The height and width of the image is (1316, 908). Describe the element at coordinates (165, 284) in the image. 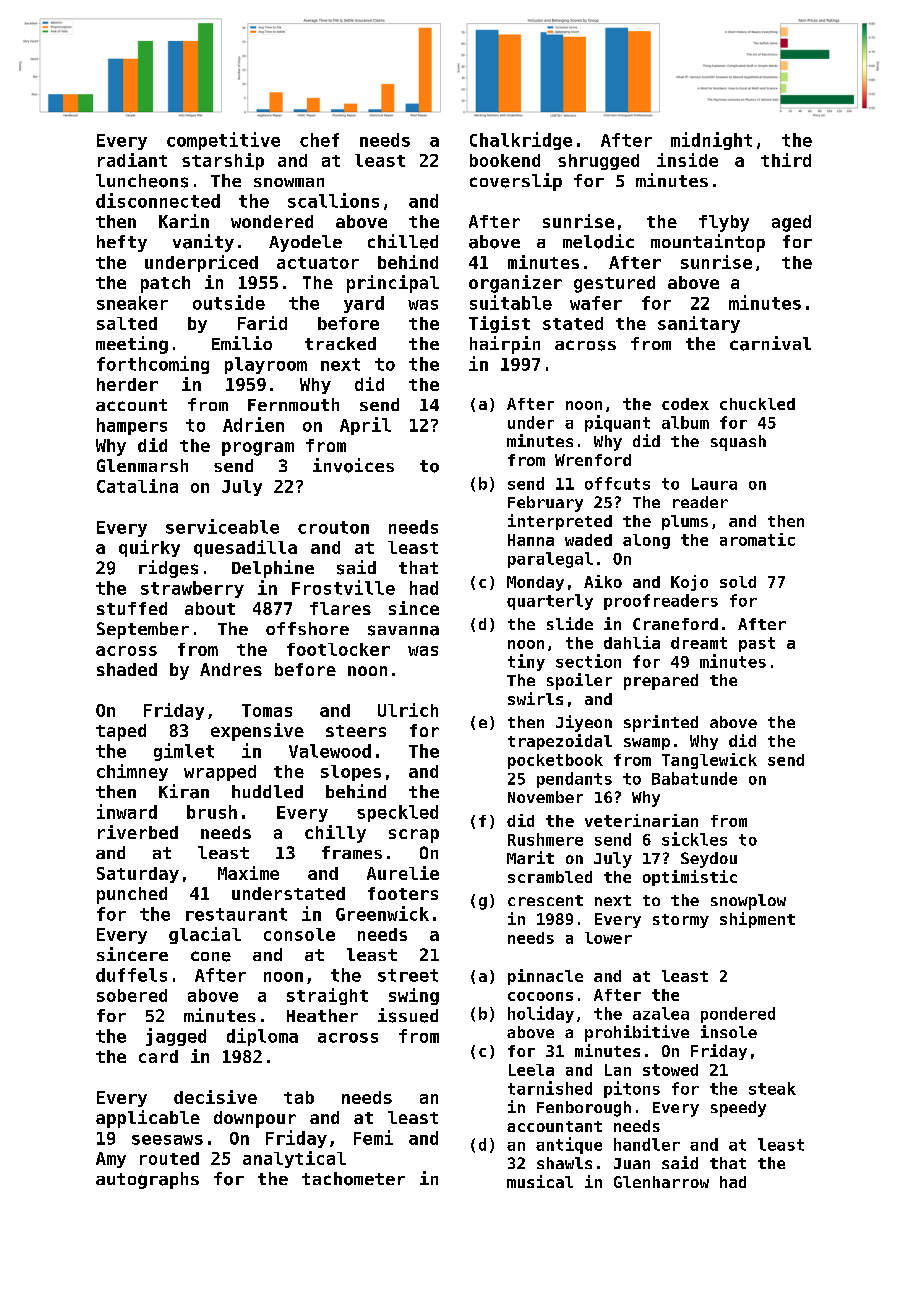

I see `patch` at that location.
